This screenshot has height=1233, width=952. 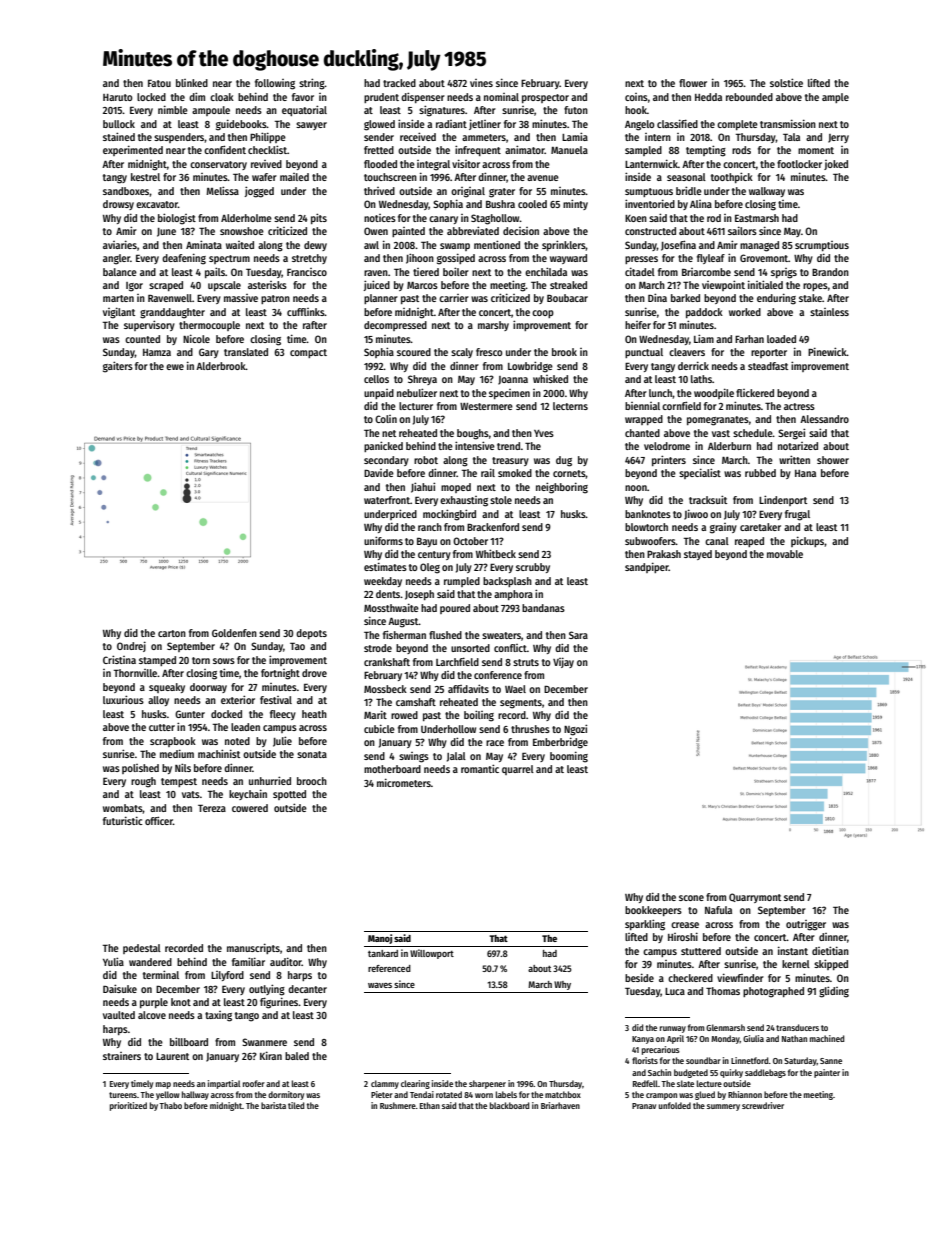 I want to click on squeaky, so click(x=167, y=688).
